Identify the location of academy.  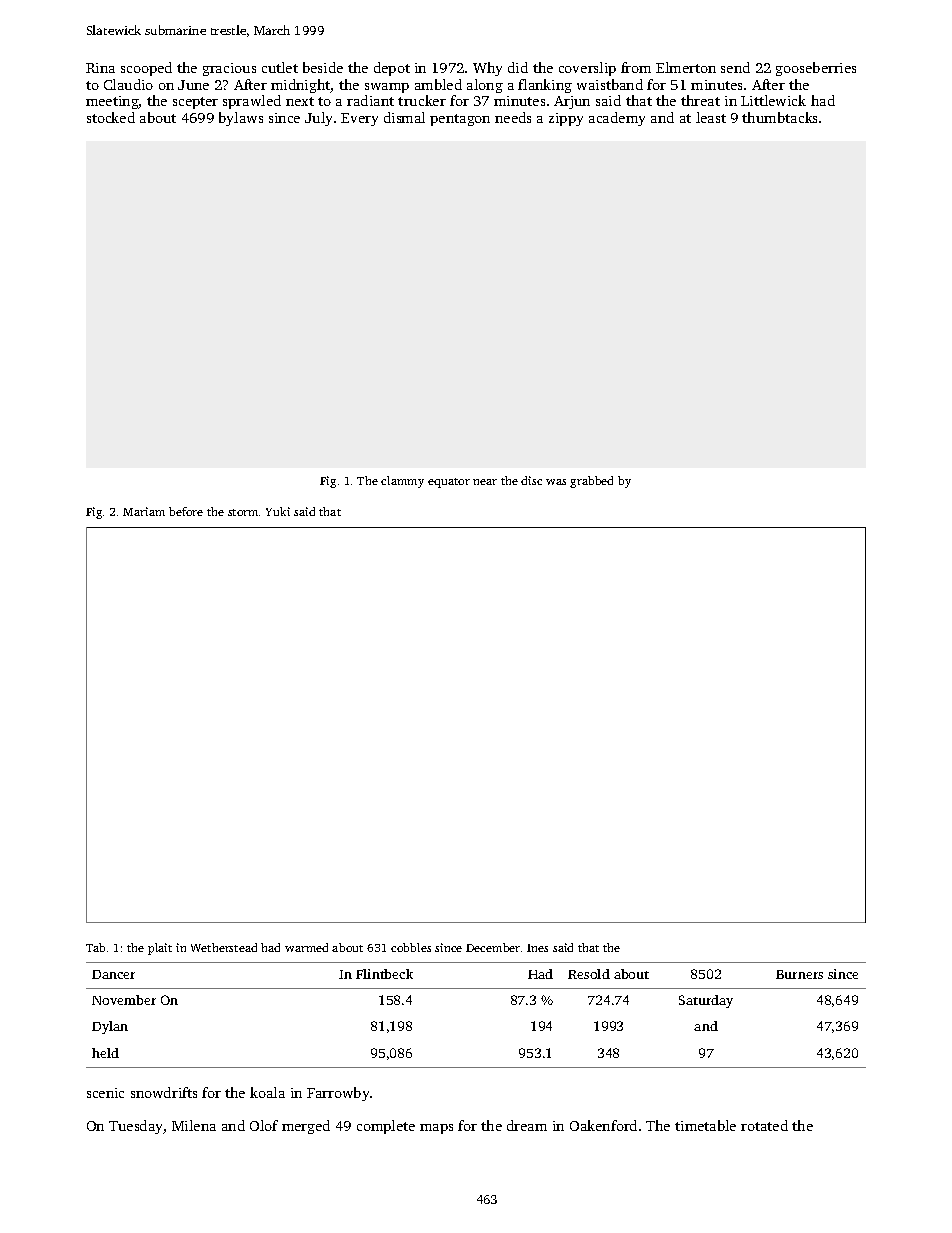
(617, 119).
